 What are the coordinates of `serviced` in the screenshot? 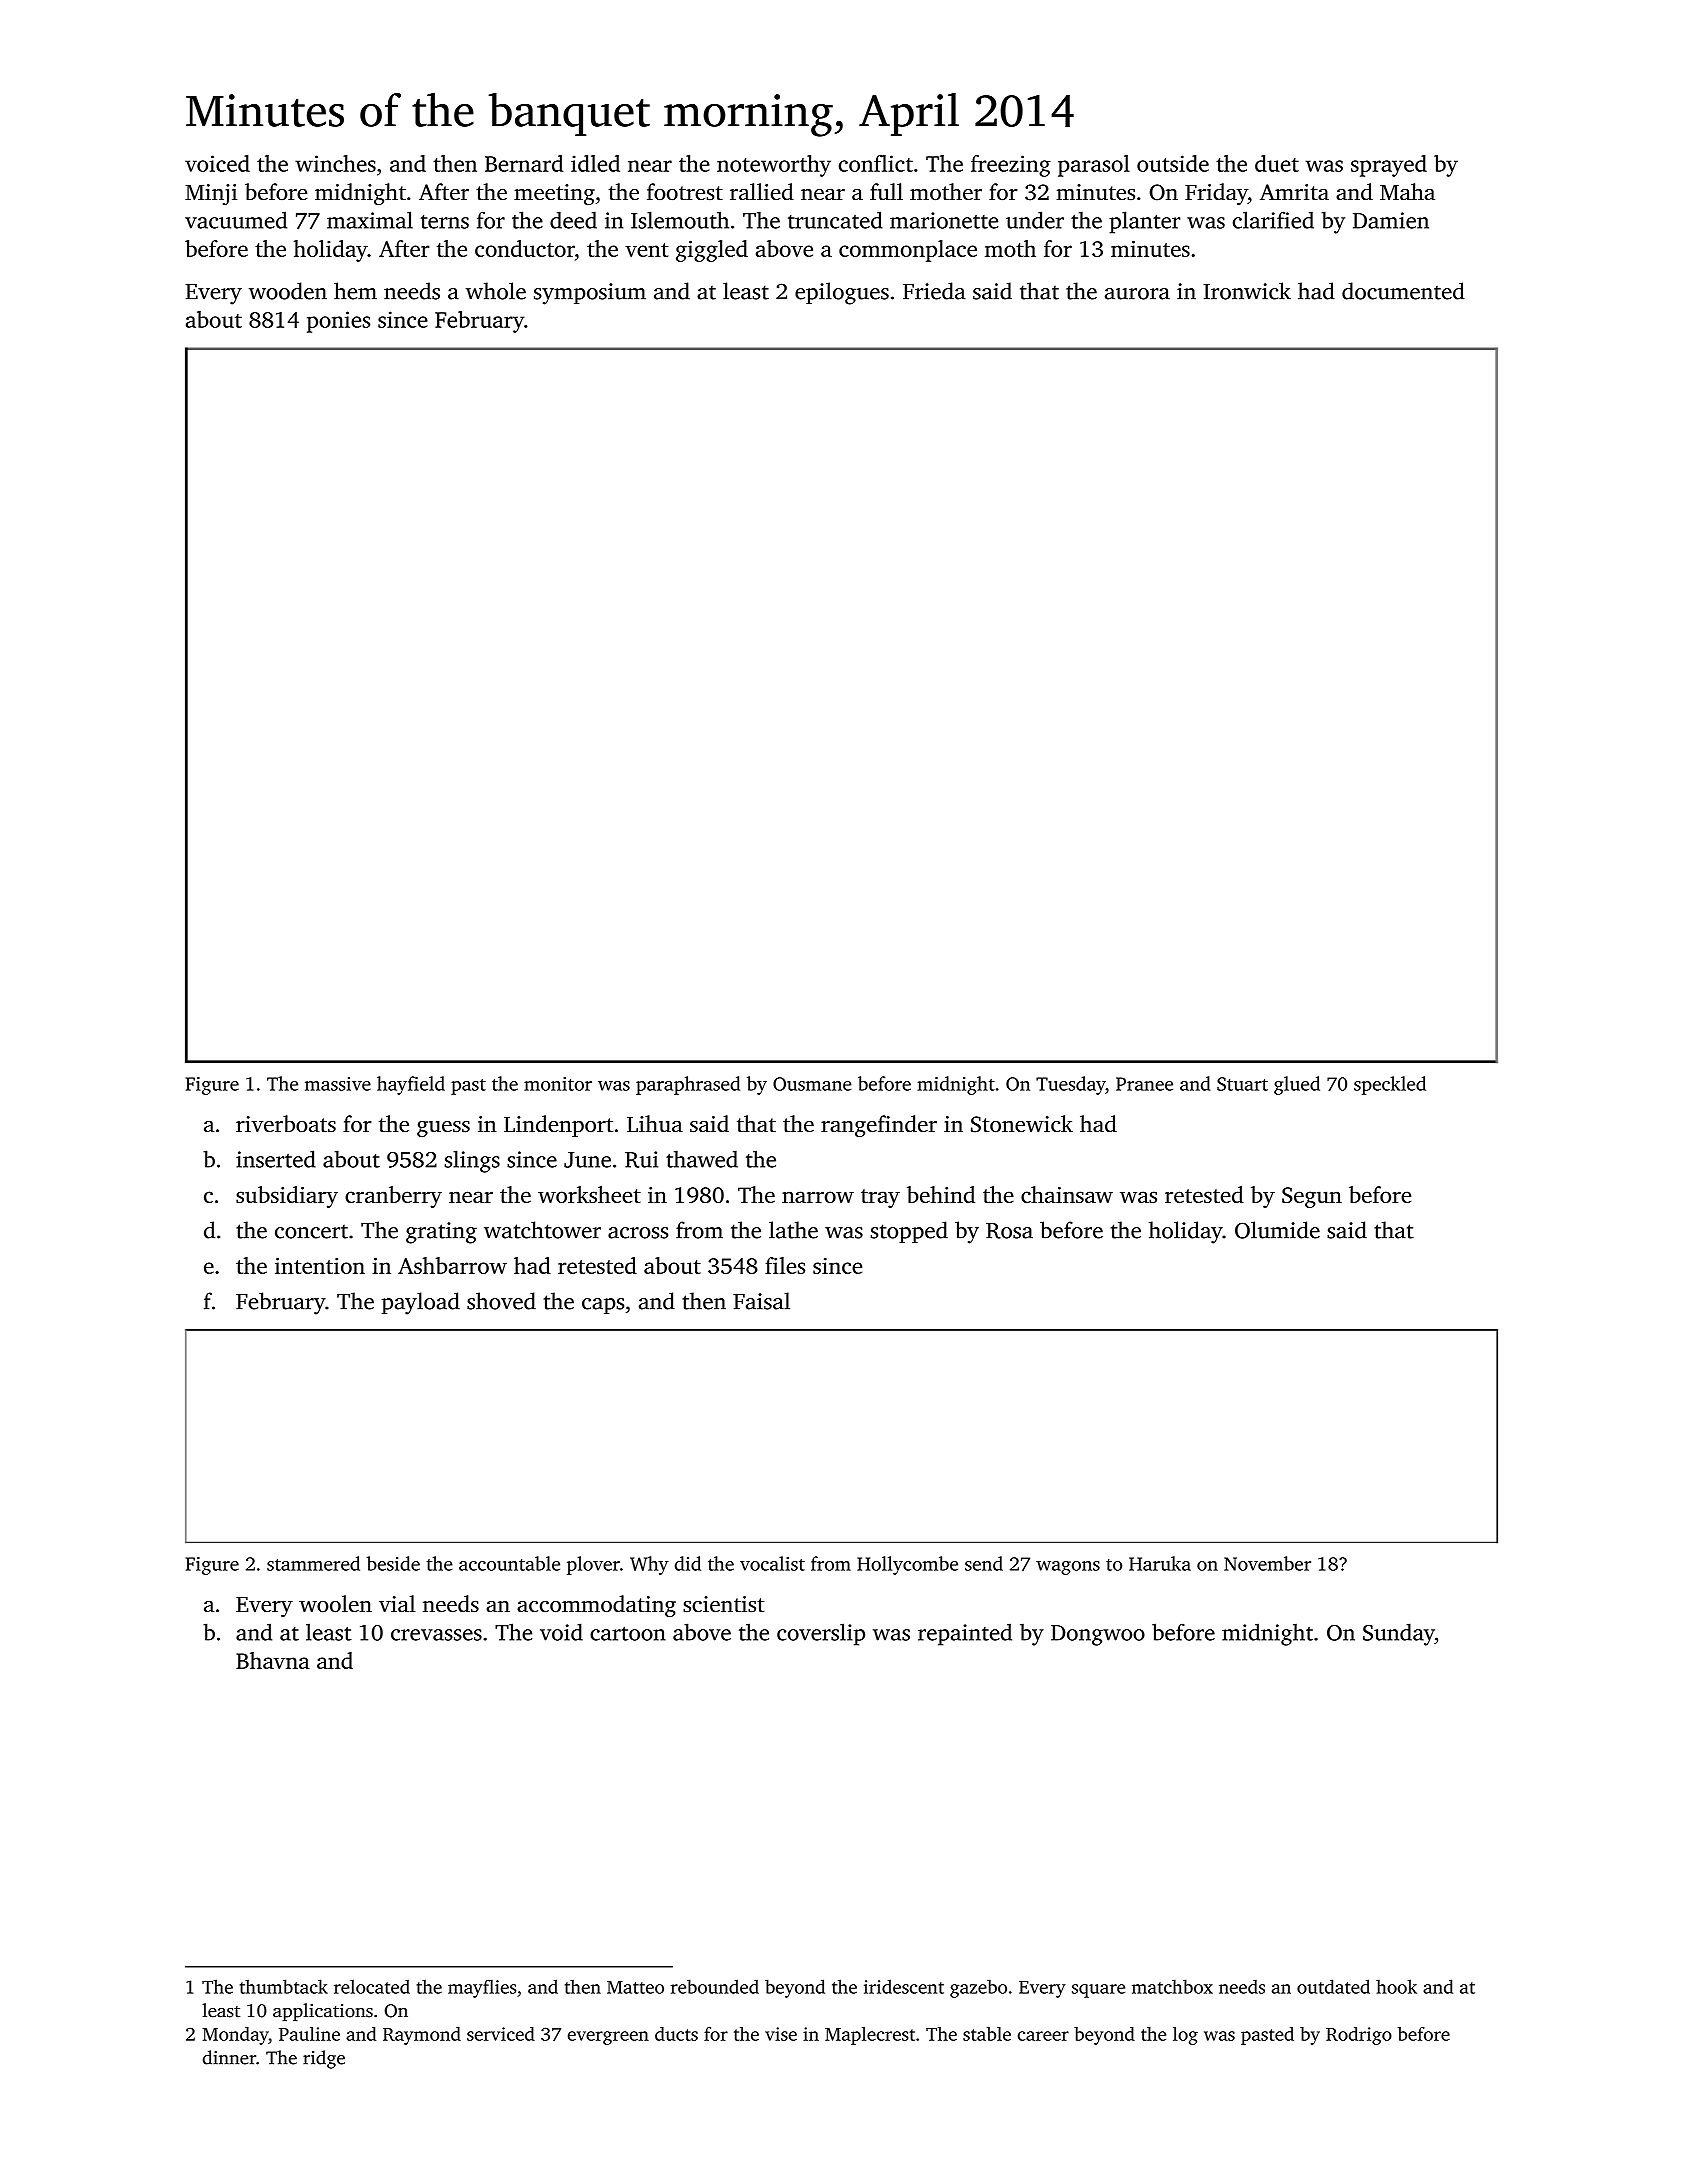 It's located at (501, 2034).
